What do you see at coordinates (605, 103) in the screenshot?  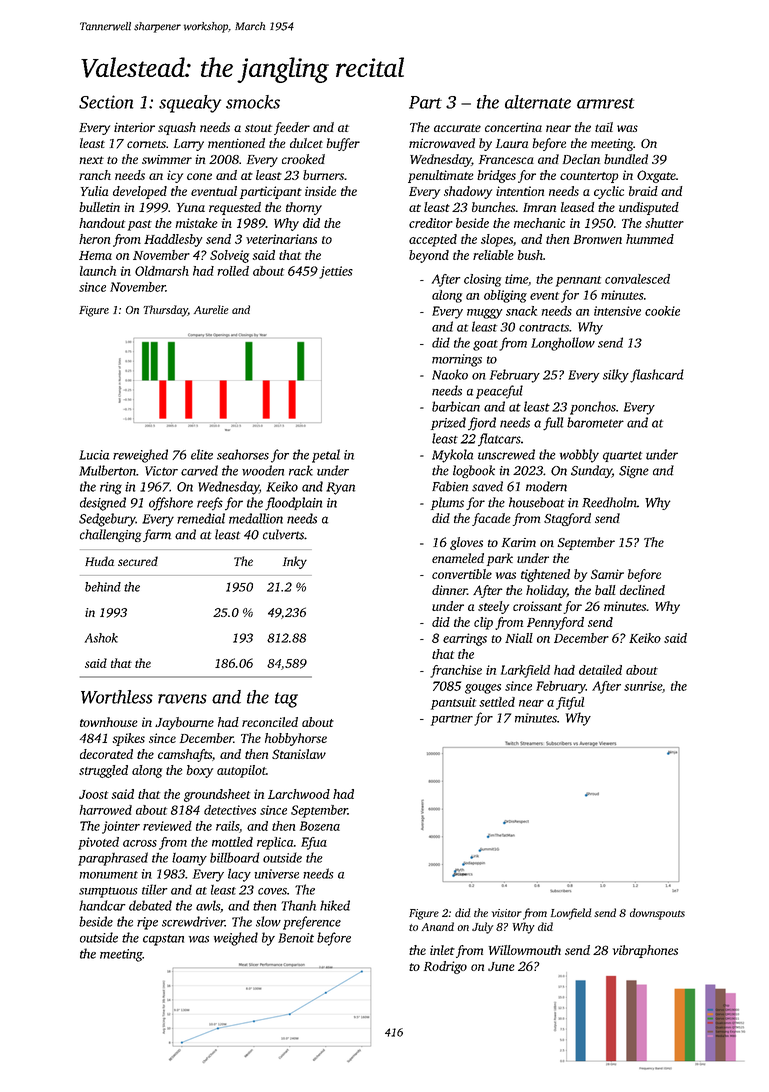 I see `armrest` at bounding box center [605, 103].
